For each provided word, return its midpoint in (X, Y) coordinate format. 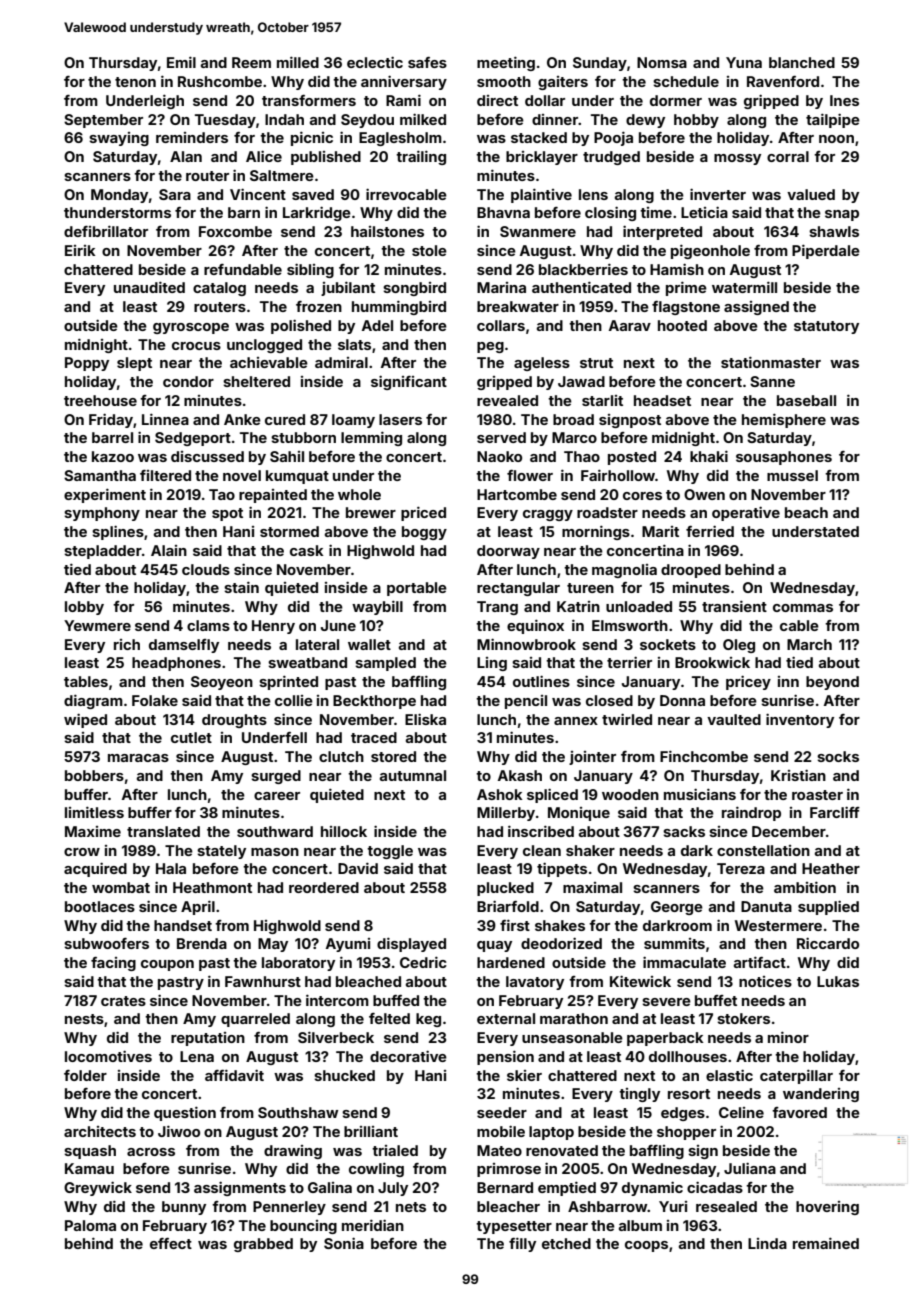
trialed (395, 1150)
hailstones (387, 231)
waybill (377, 607)
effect (171, 1243)
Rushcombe (220, 81)
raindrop (751, 813)
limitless (94, 812)
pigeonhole (710, 251)
